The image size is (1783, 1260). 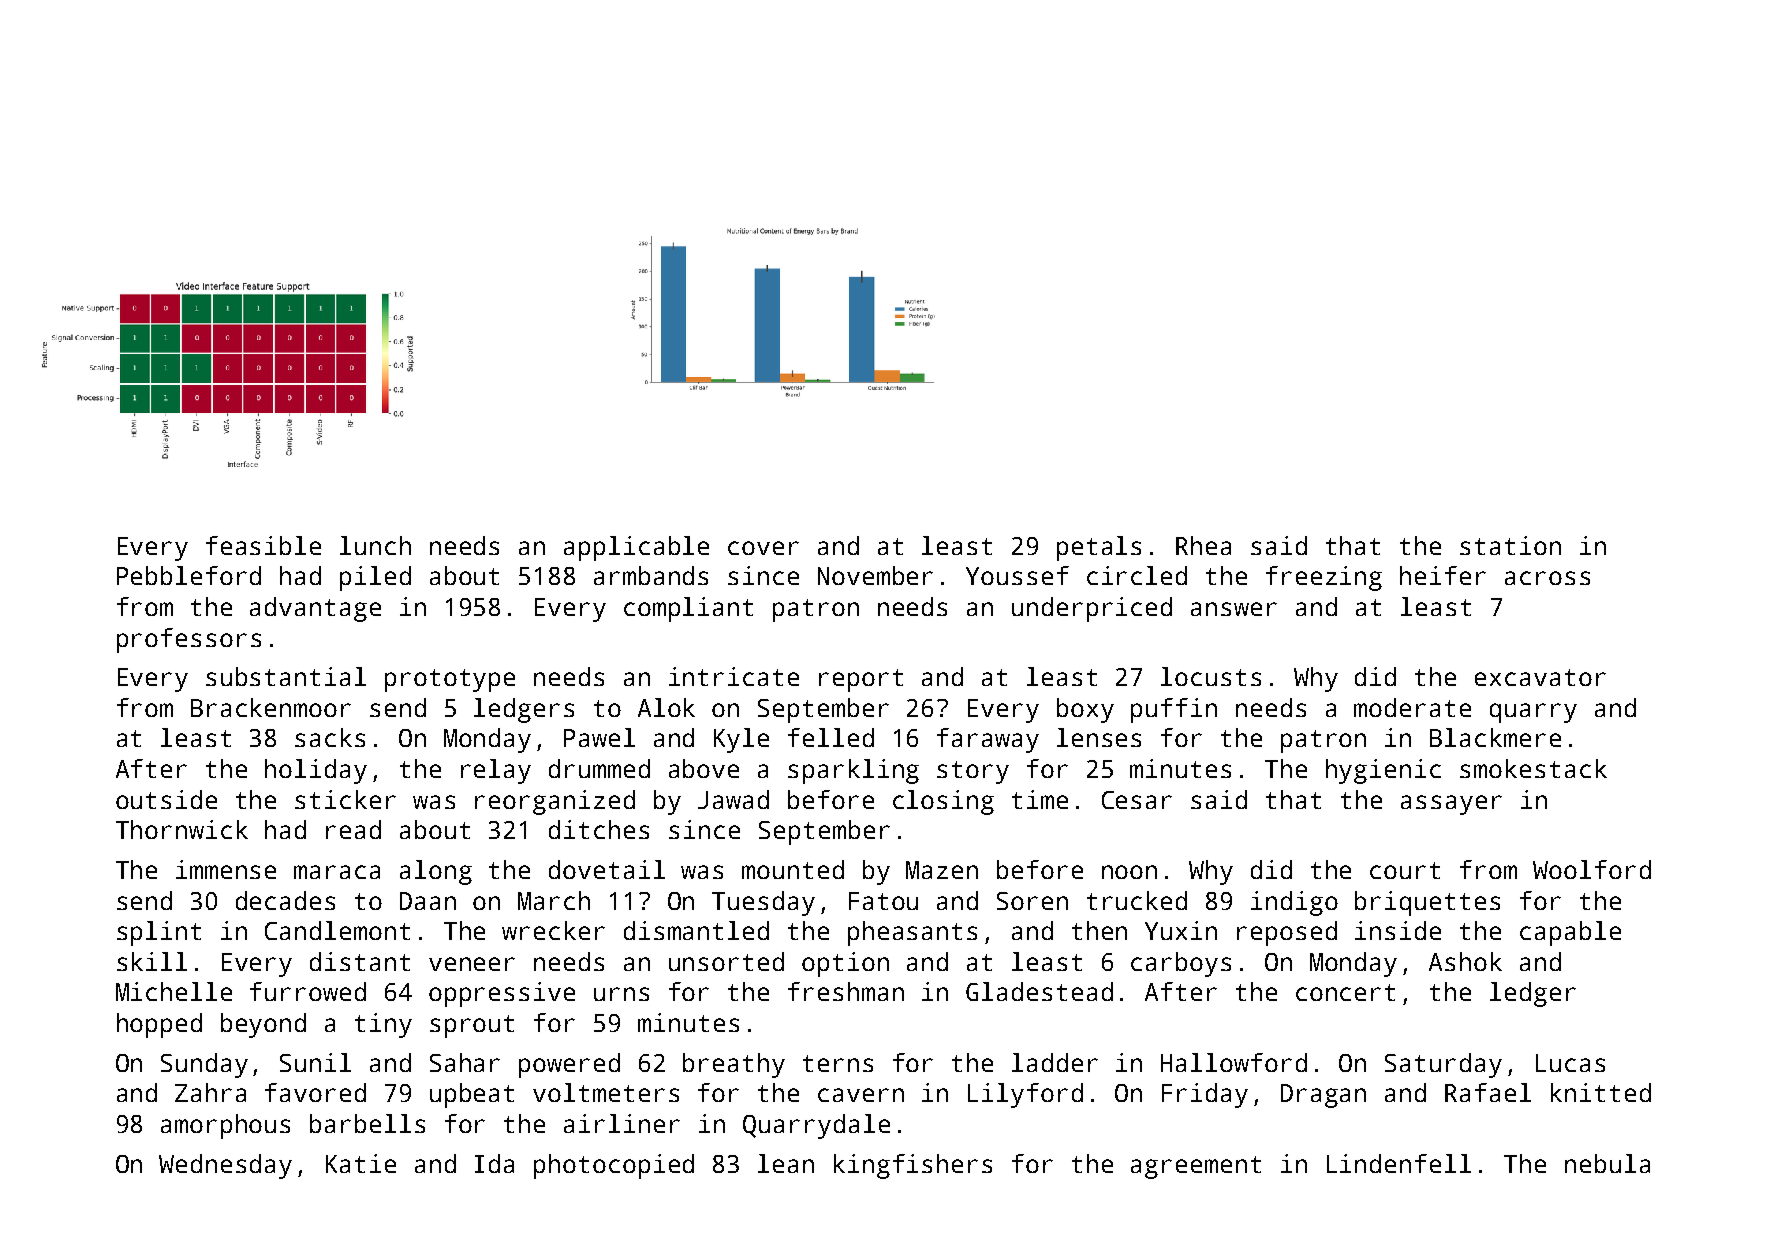 What do you see at coordinates (1099, 548) in the screenshot?
I see `petals` at bounding box center [1099, 548].
